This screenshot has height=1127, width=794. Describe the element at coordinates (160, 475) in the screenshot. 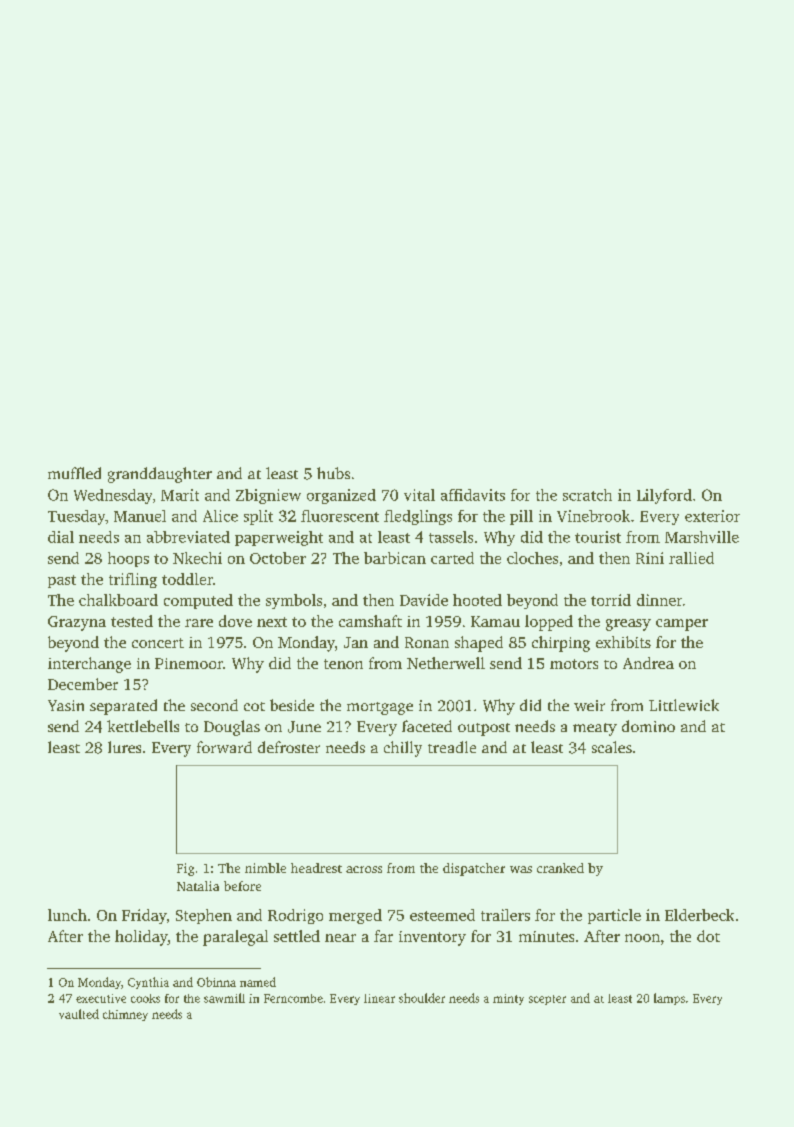

I see `granddaughter` at that location.
